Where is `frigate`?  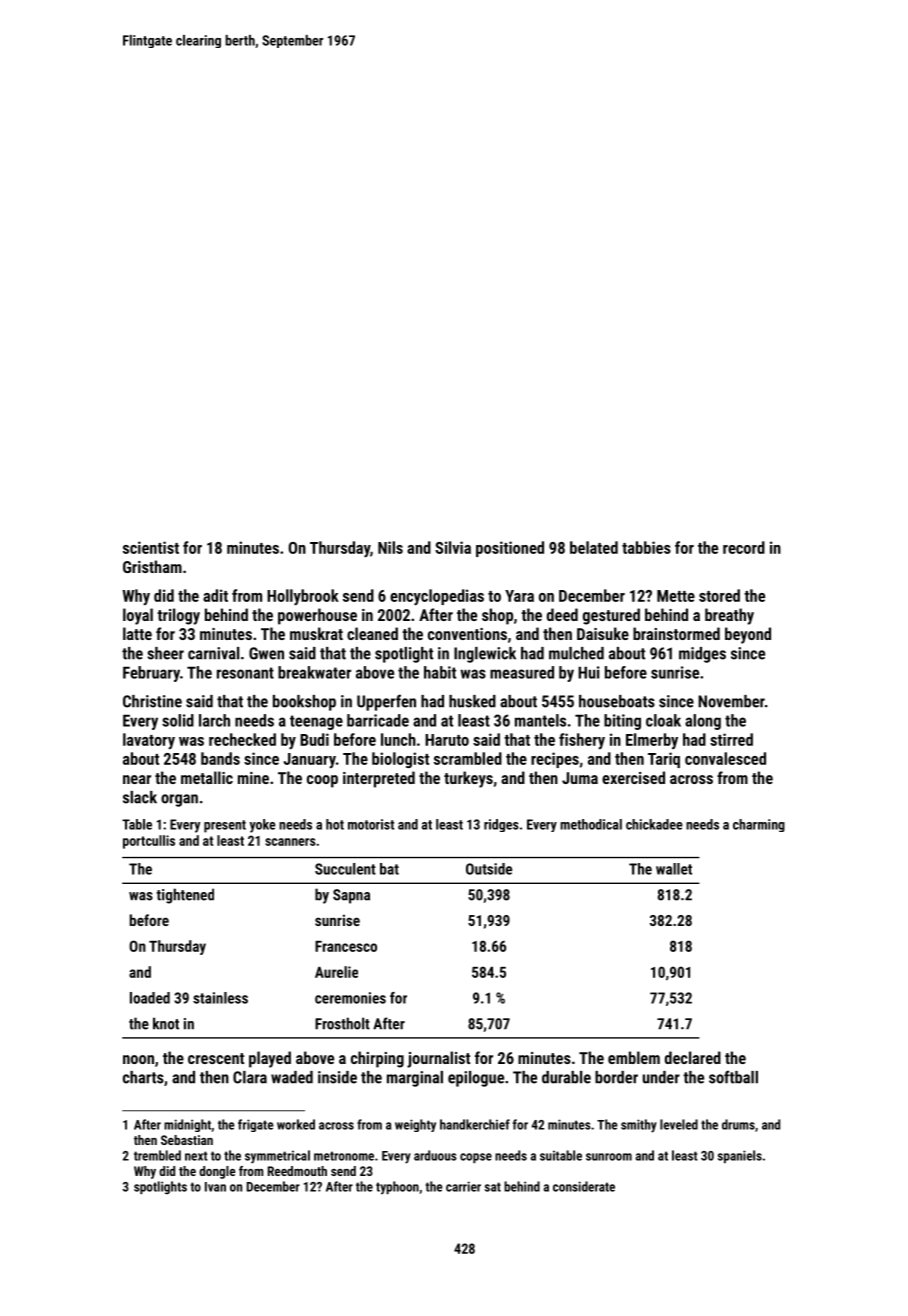
frigate is located at coordinates (256, 1125).
